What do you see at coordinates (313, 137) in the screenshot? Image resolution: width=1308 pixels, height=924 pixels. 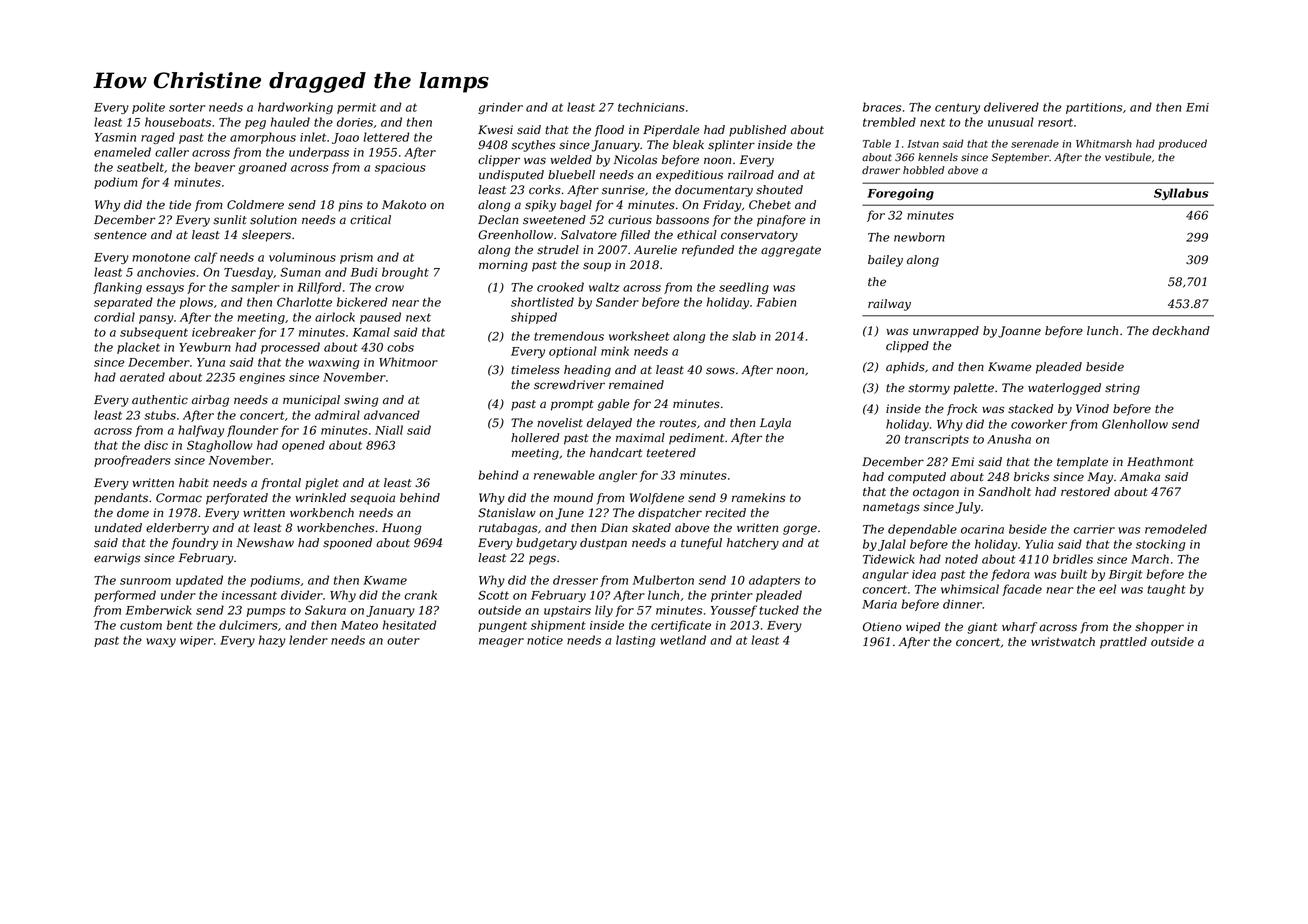 I see `inlet` at bounding box center [313, 137].
